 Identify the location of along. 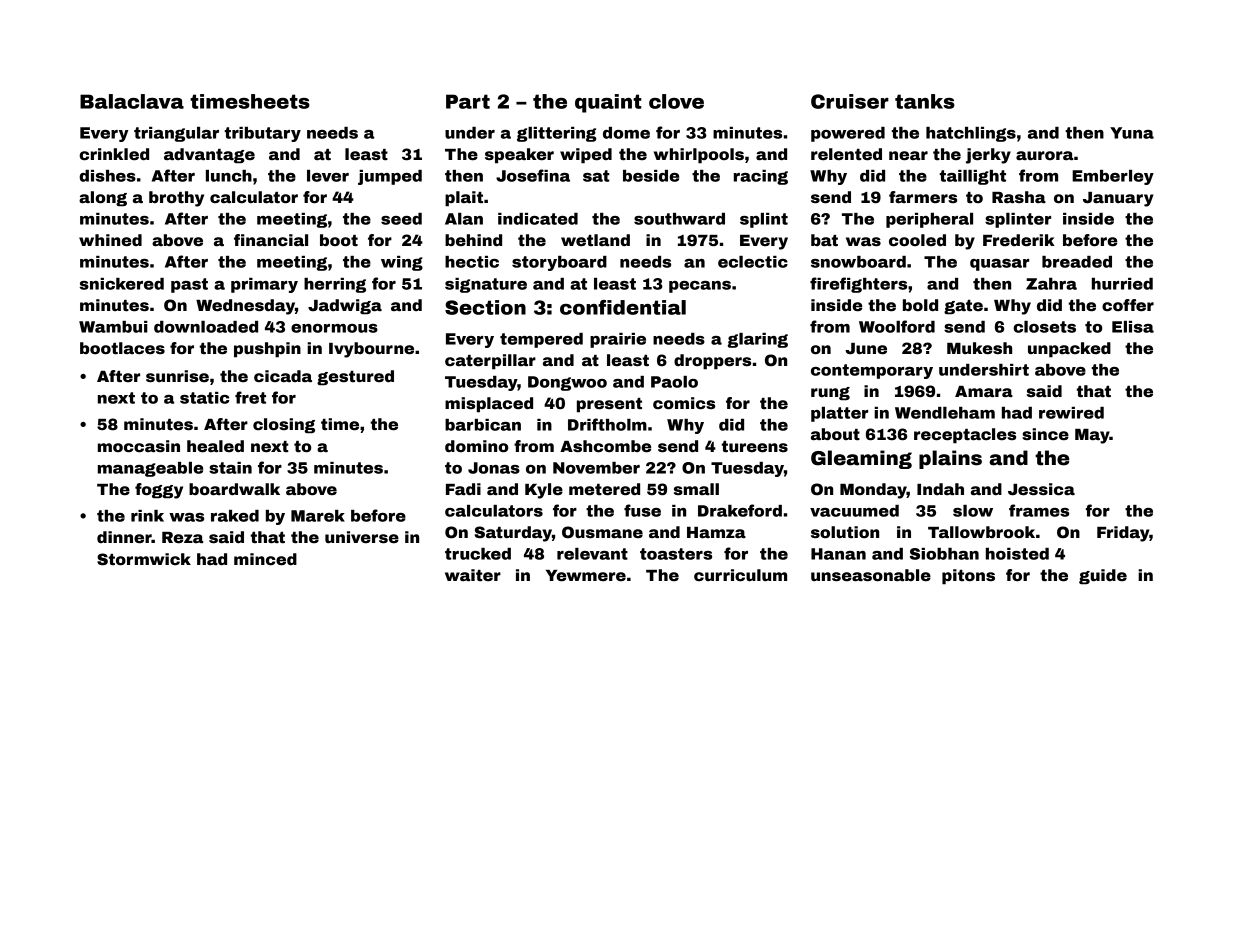
(103, 199).
